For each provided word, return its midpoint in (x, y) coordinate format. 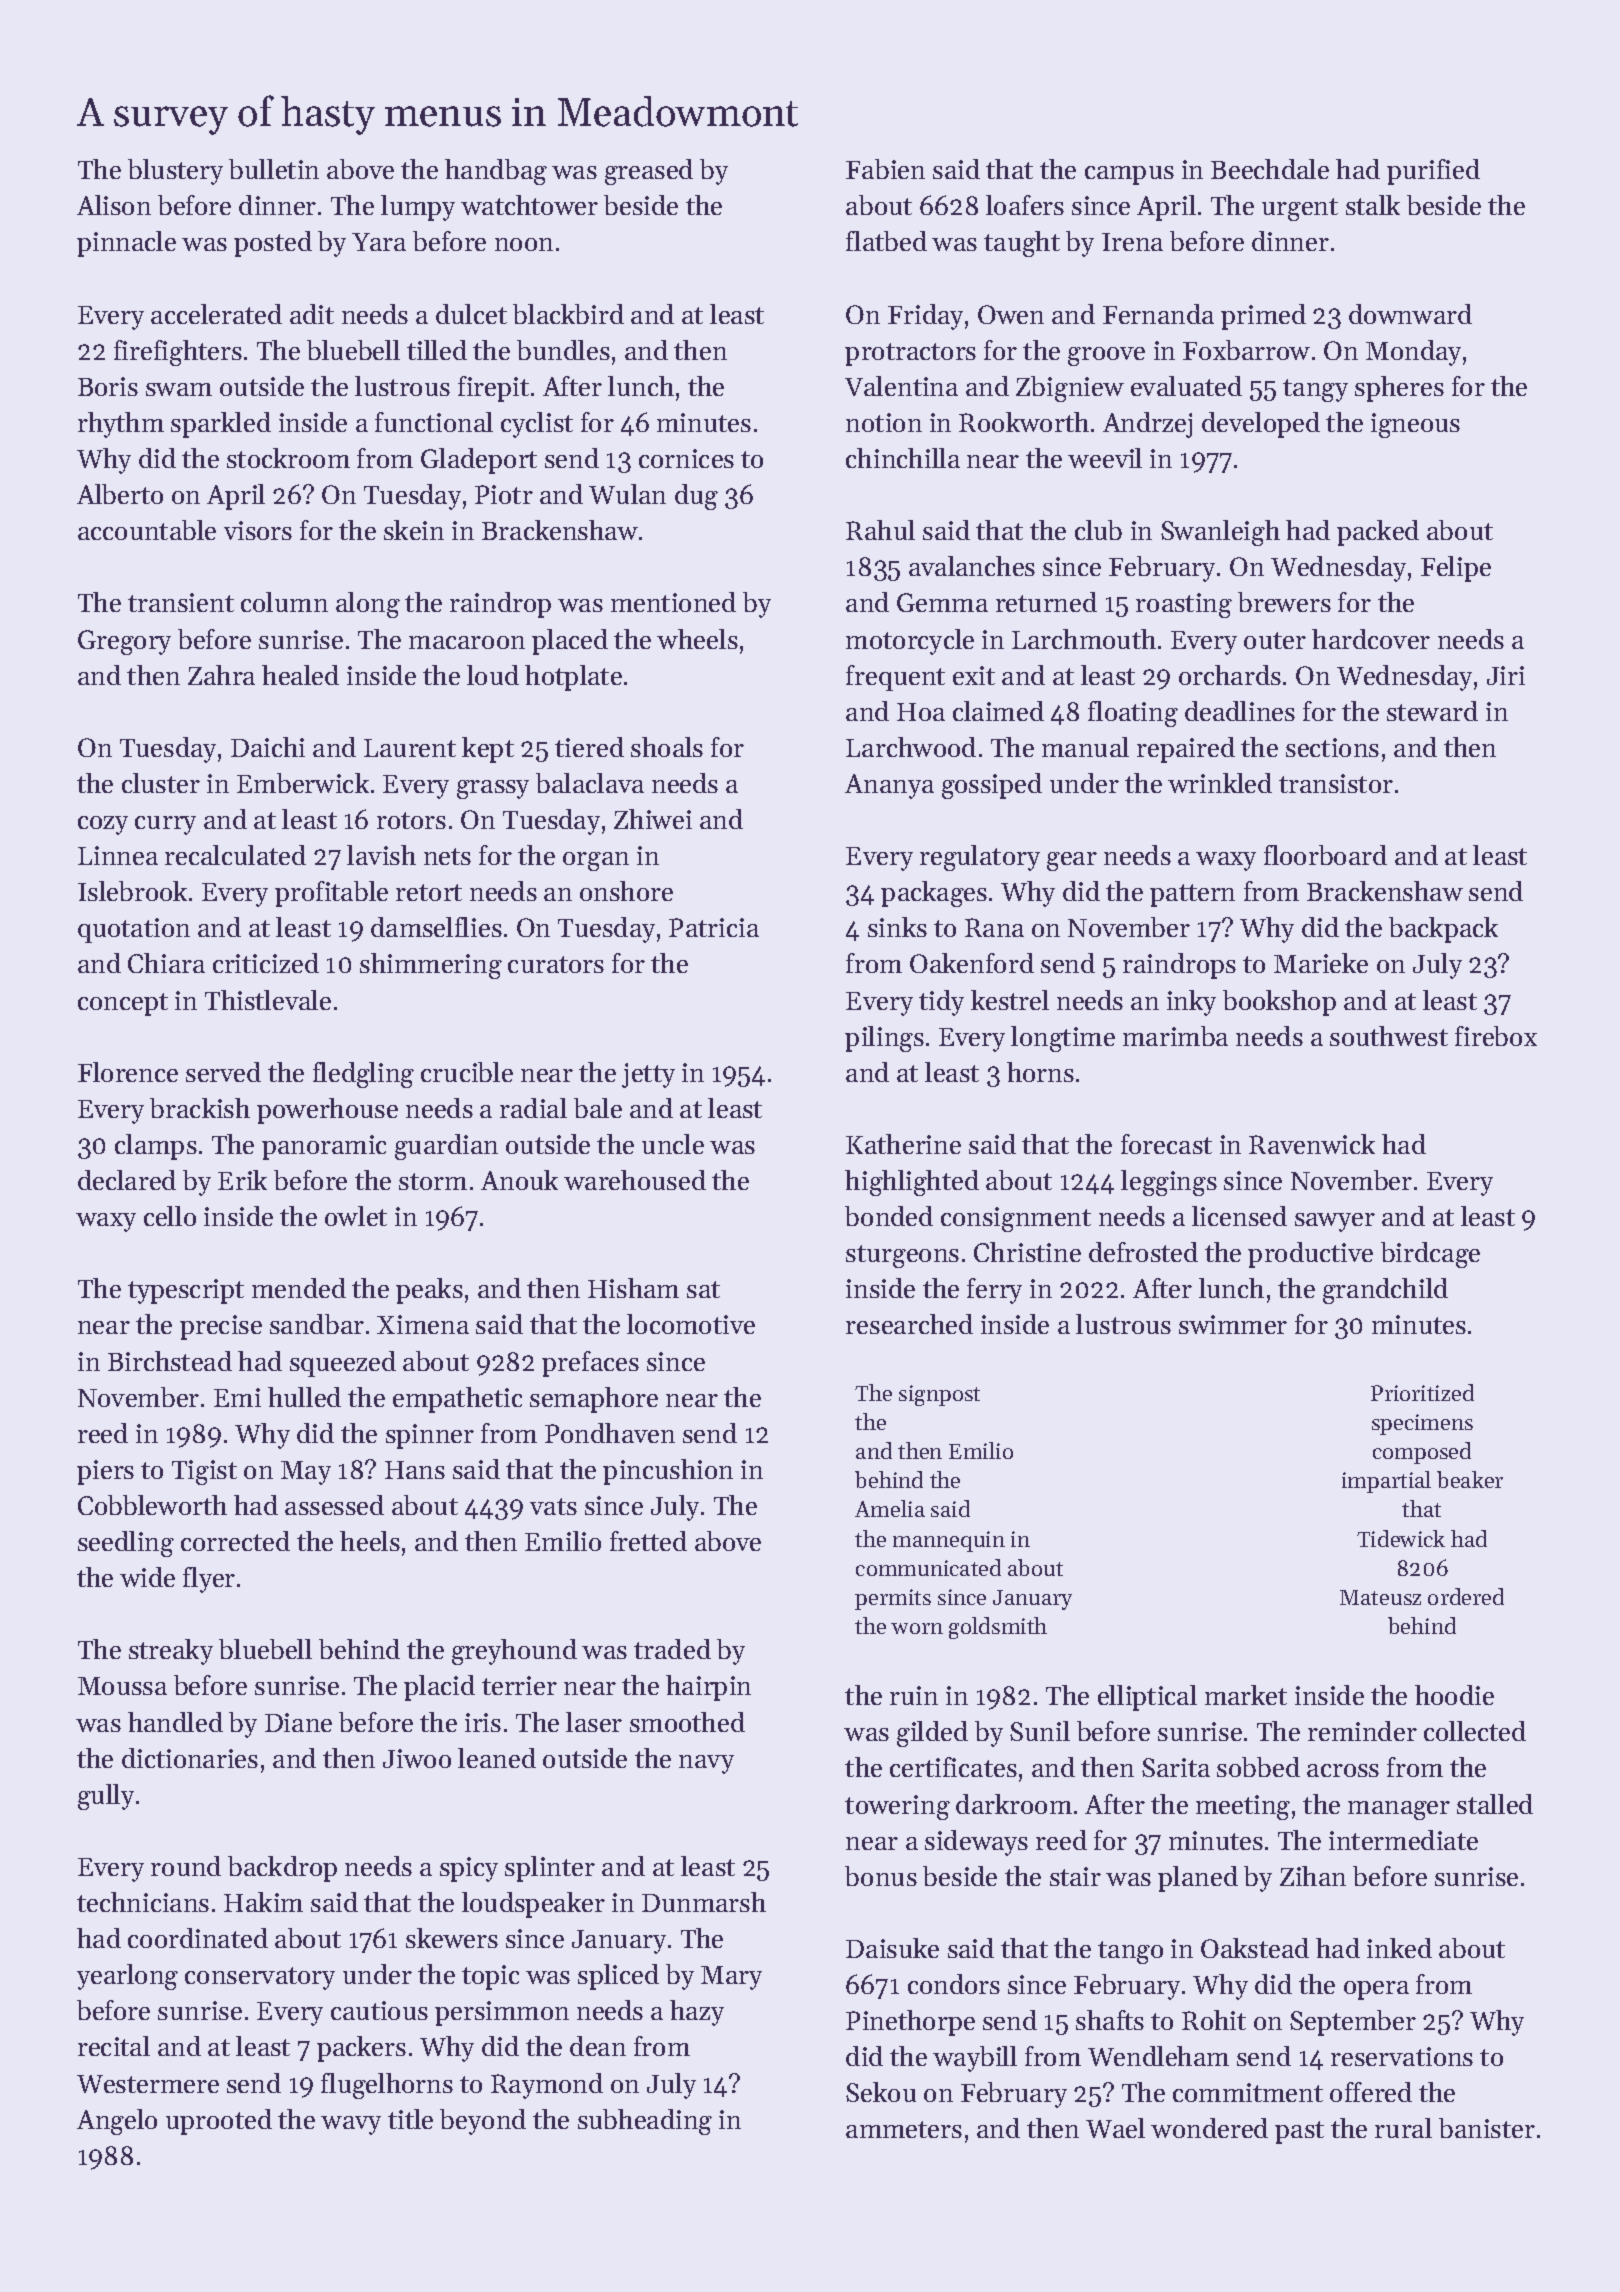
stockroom (288, 458)
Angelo (117, 2122)
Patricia (714, 927)
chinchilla (903, 458)
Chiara (166, 963)
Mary (731, 1978)
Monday (1413, 353)
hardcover (1371, 639)
